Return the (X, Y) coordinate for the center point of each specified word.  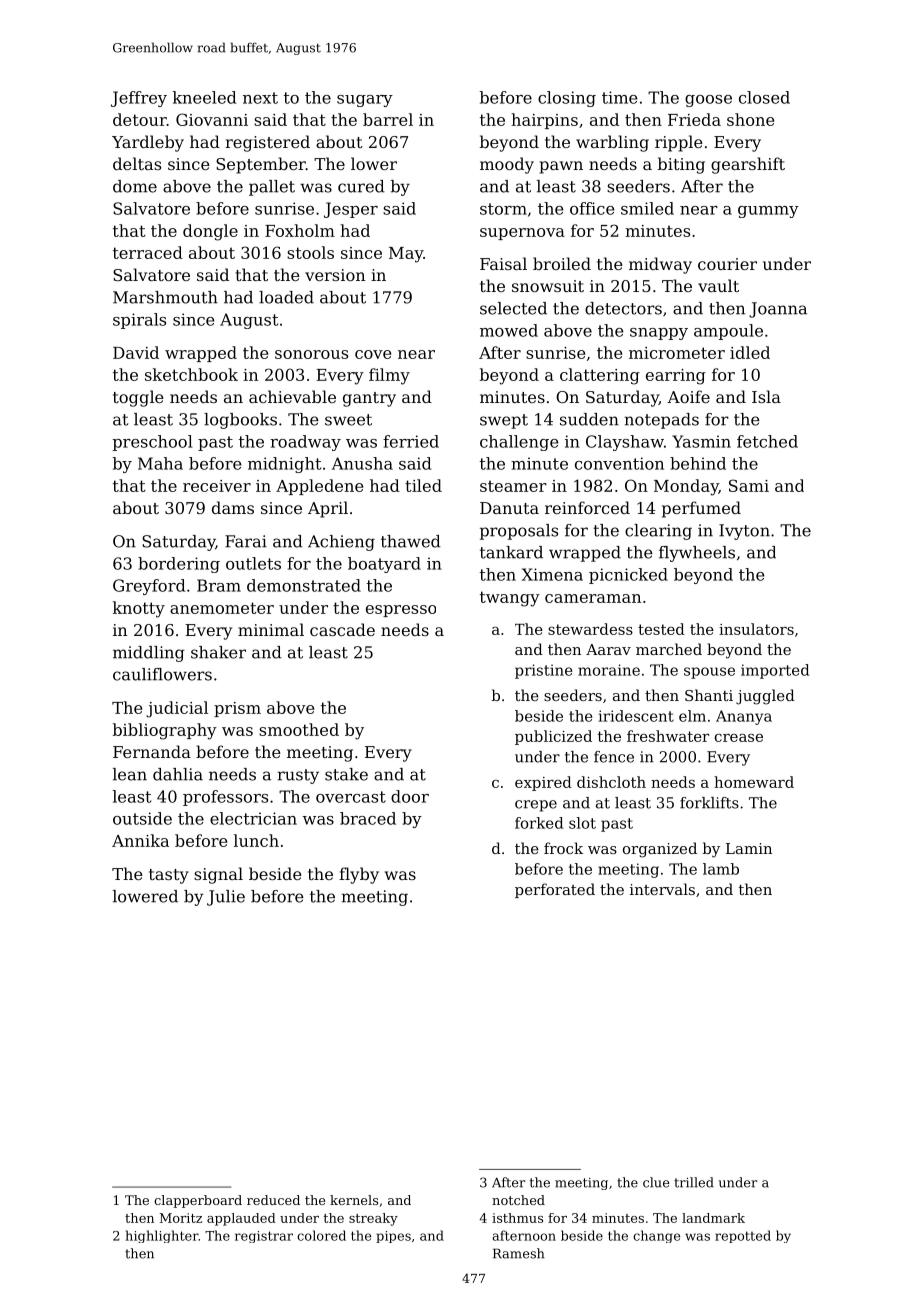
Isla (766, 396)
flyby (359, 875)
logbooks (240, 421)
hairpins (544, 121)
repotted (743, 1236)
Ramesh (518, 1253)
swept (504, 421)
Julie (226, 898)
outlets (253, 563)
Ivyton (744, 532)
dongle (210, 232)
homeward (754, 782)
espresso (401, 611)
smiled (647, 208)
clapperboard (198, 1201)
